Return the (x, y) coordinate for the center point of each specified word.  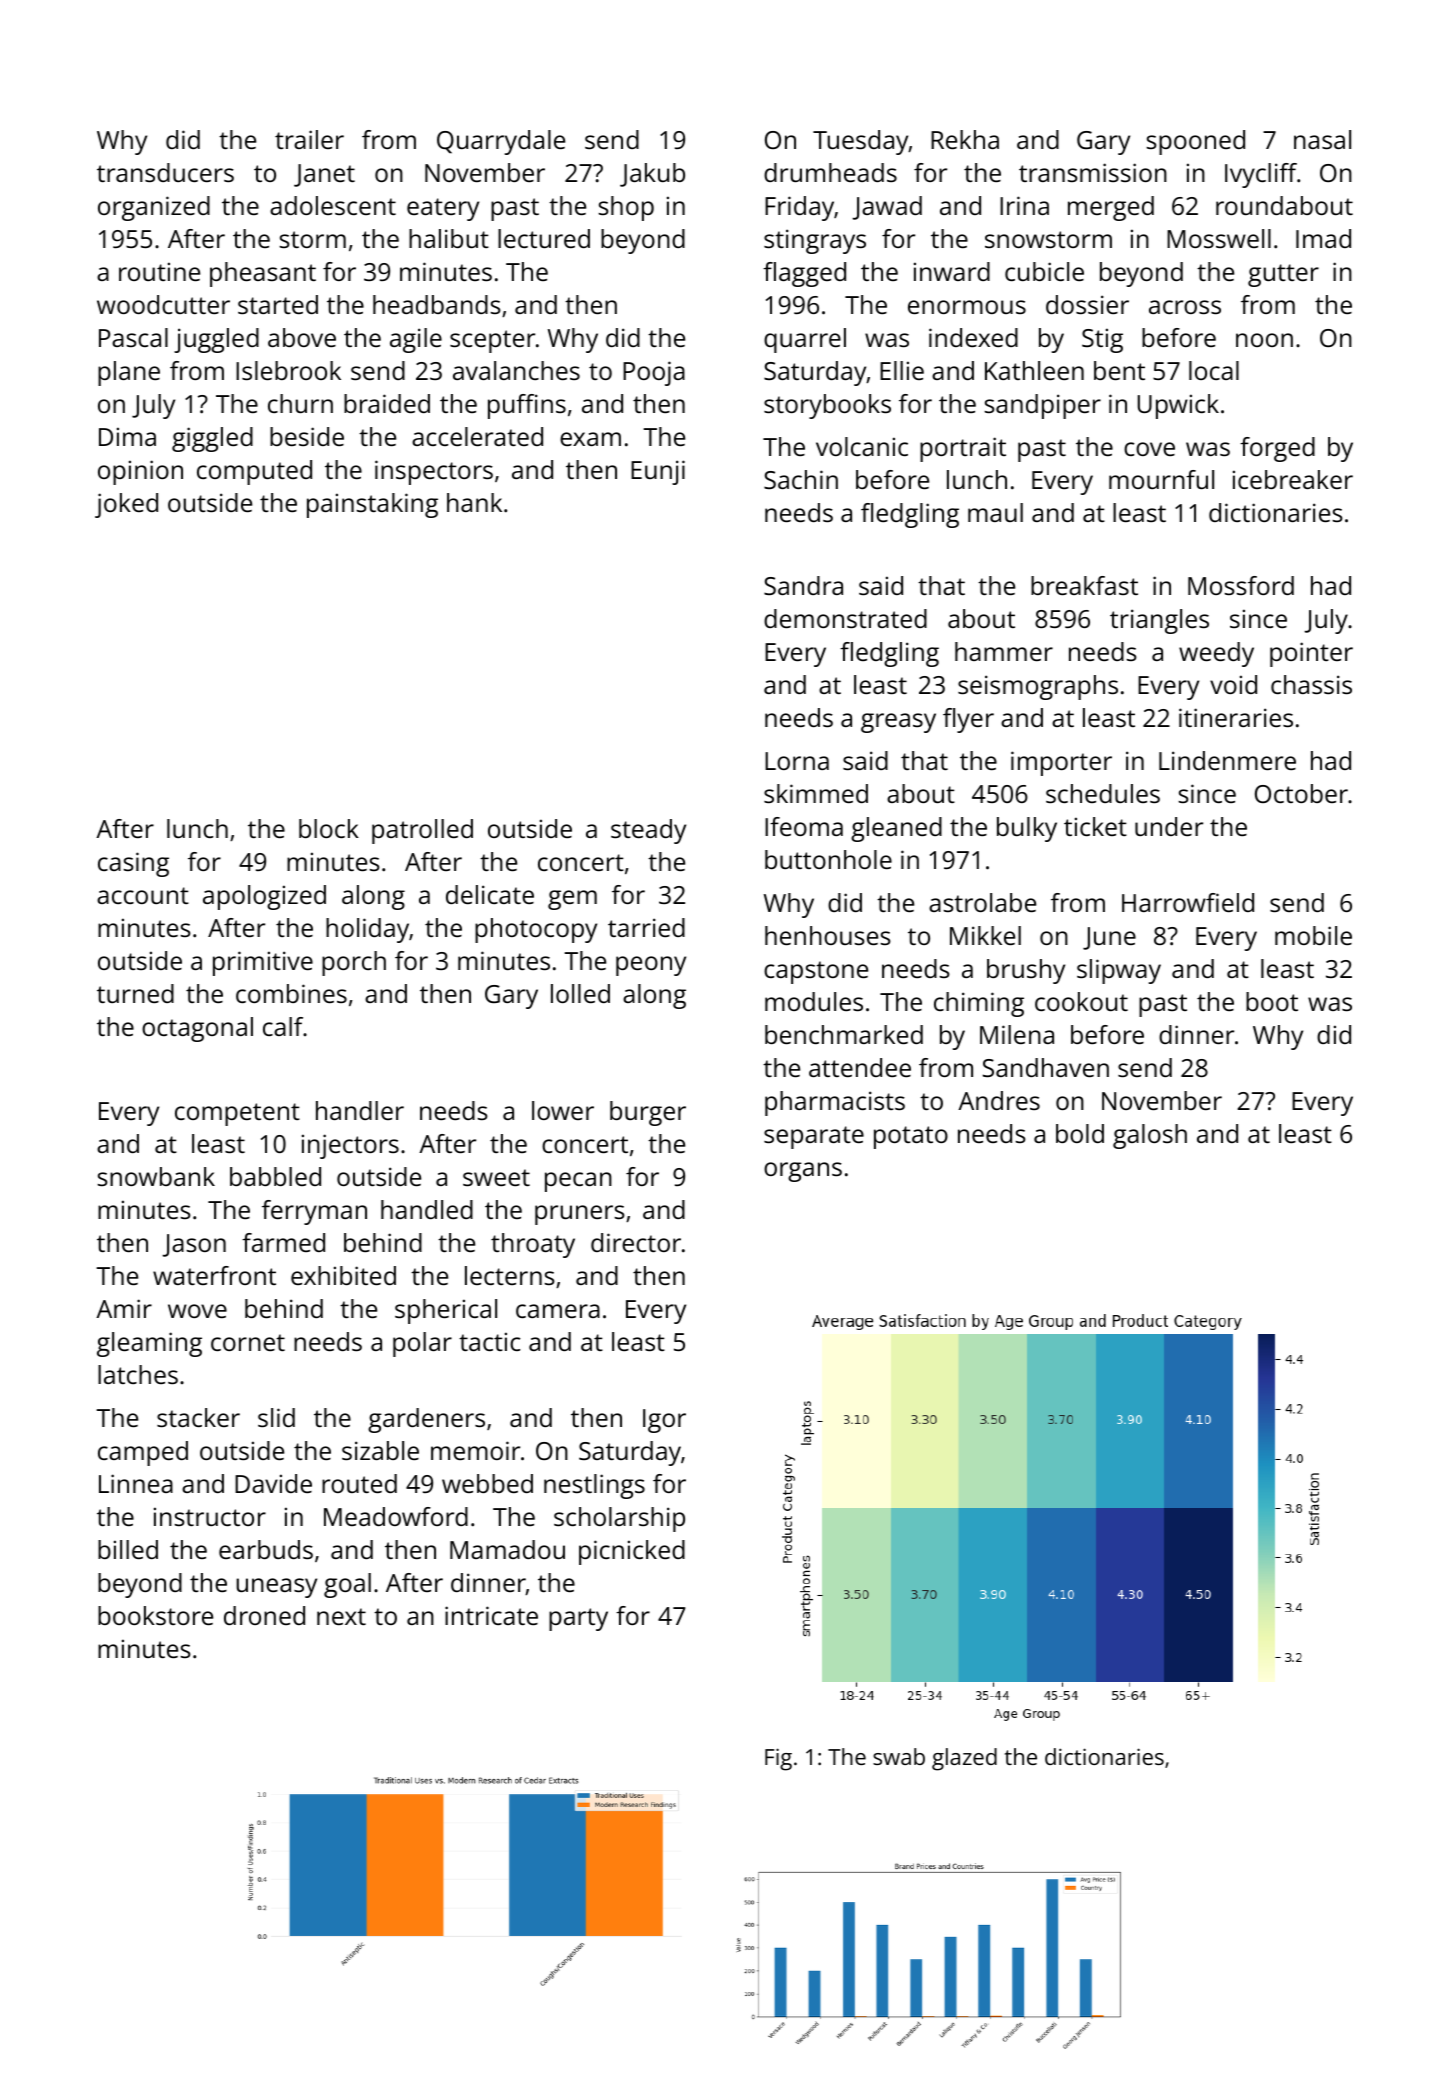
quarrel (805, 340)
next (341, 1616)
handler (360, 1110)
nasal (1322, 139)
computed (254, 472)
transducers (165, 172)
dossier (1087, 304)
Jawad (887, 208)
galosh (1150, 1136)
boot (1272, 1001)
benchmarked (844, 1034)
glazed (964, 1759)
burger (648, 1113)
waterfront (214, 1275)
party (578, 1619)
